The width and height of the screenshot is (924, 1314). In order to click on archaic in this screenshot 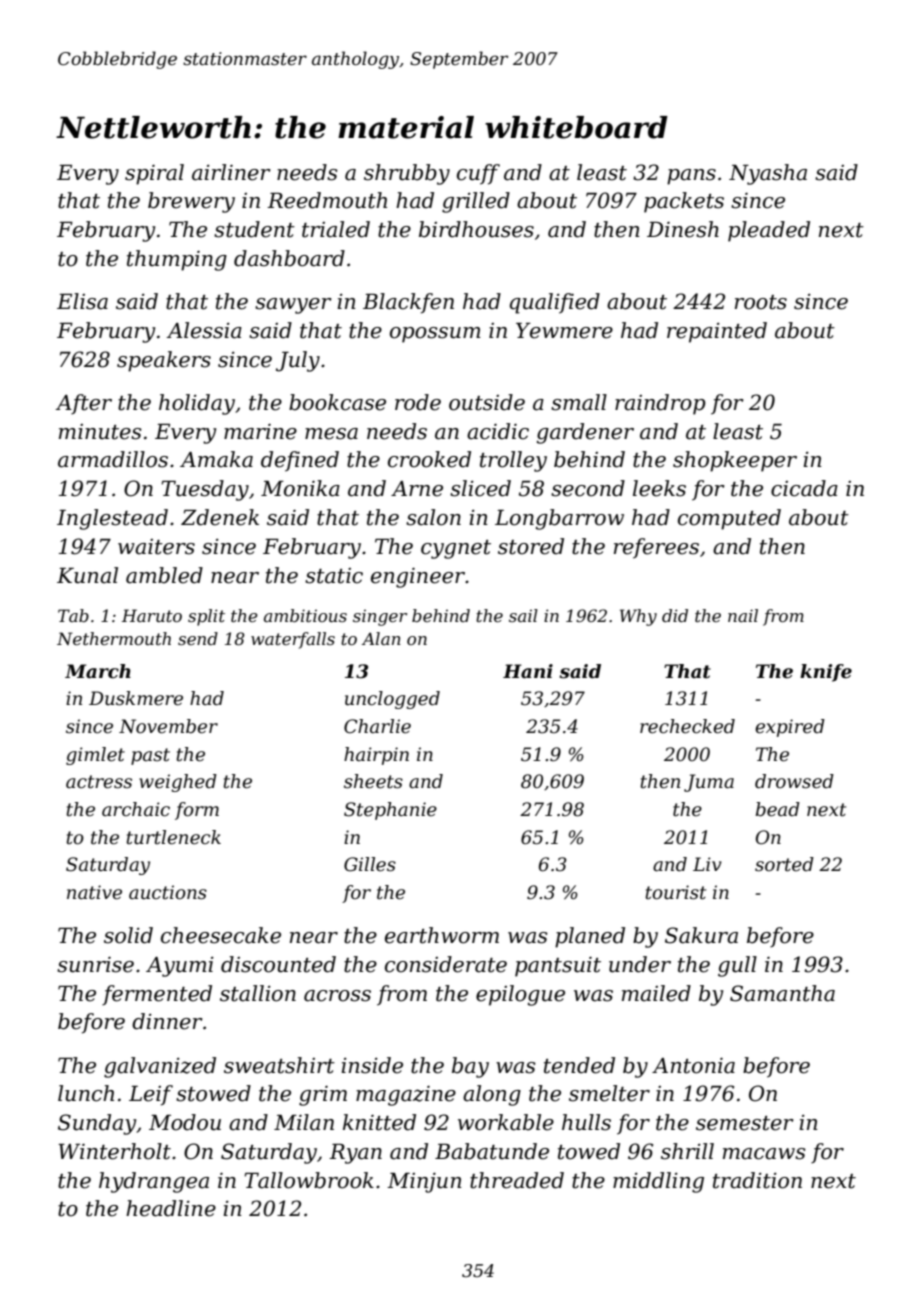, I will do `click(136, 809)`.
